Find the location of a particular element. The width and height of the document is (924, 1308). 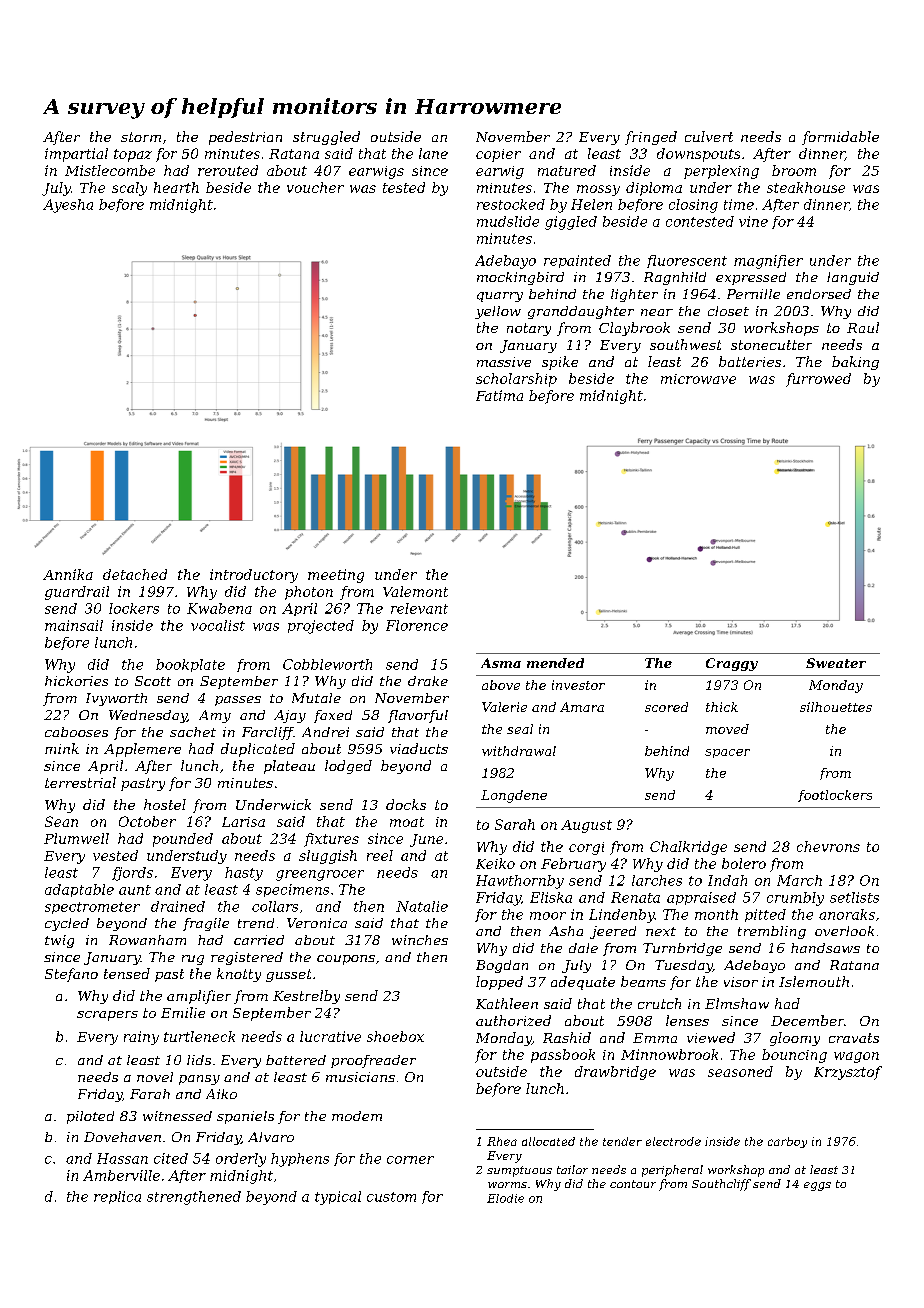

contour is located at coordinates (633, 1184).
